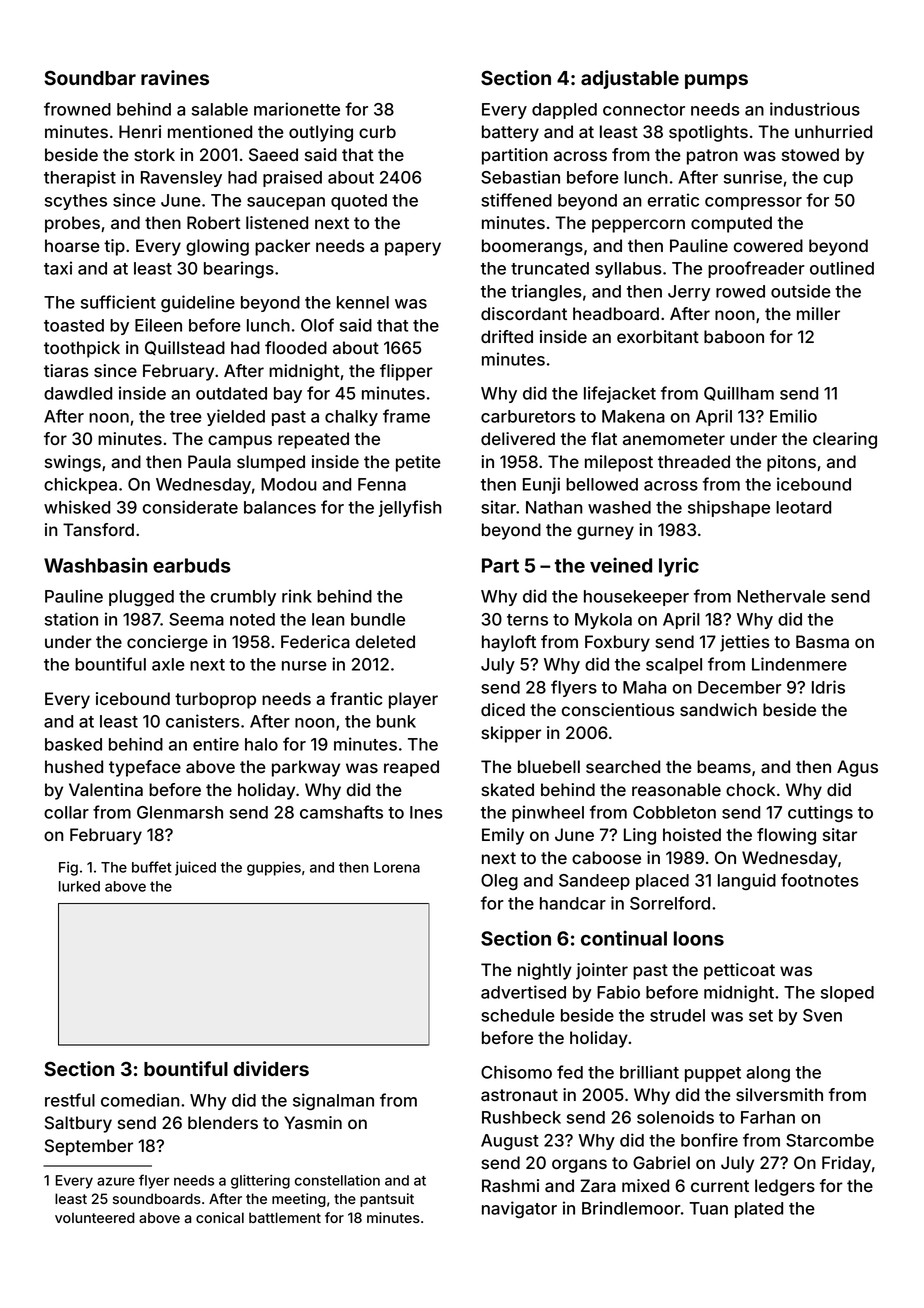 The height and width of the document is (1308, 924). I want to click on guppies, so click(274, 868).
